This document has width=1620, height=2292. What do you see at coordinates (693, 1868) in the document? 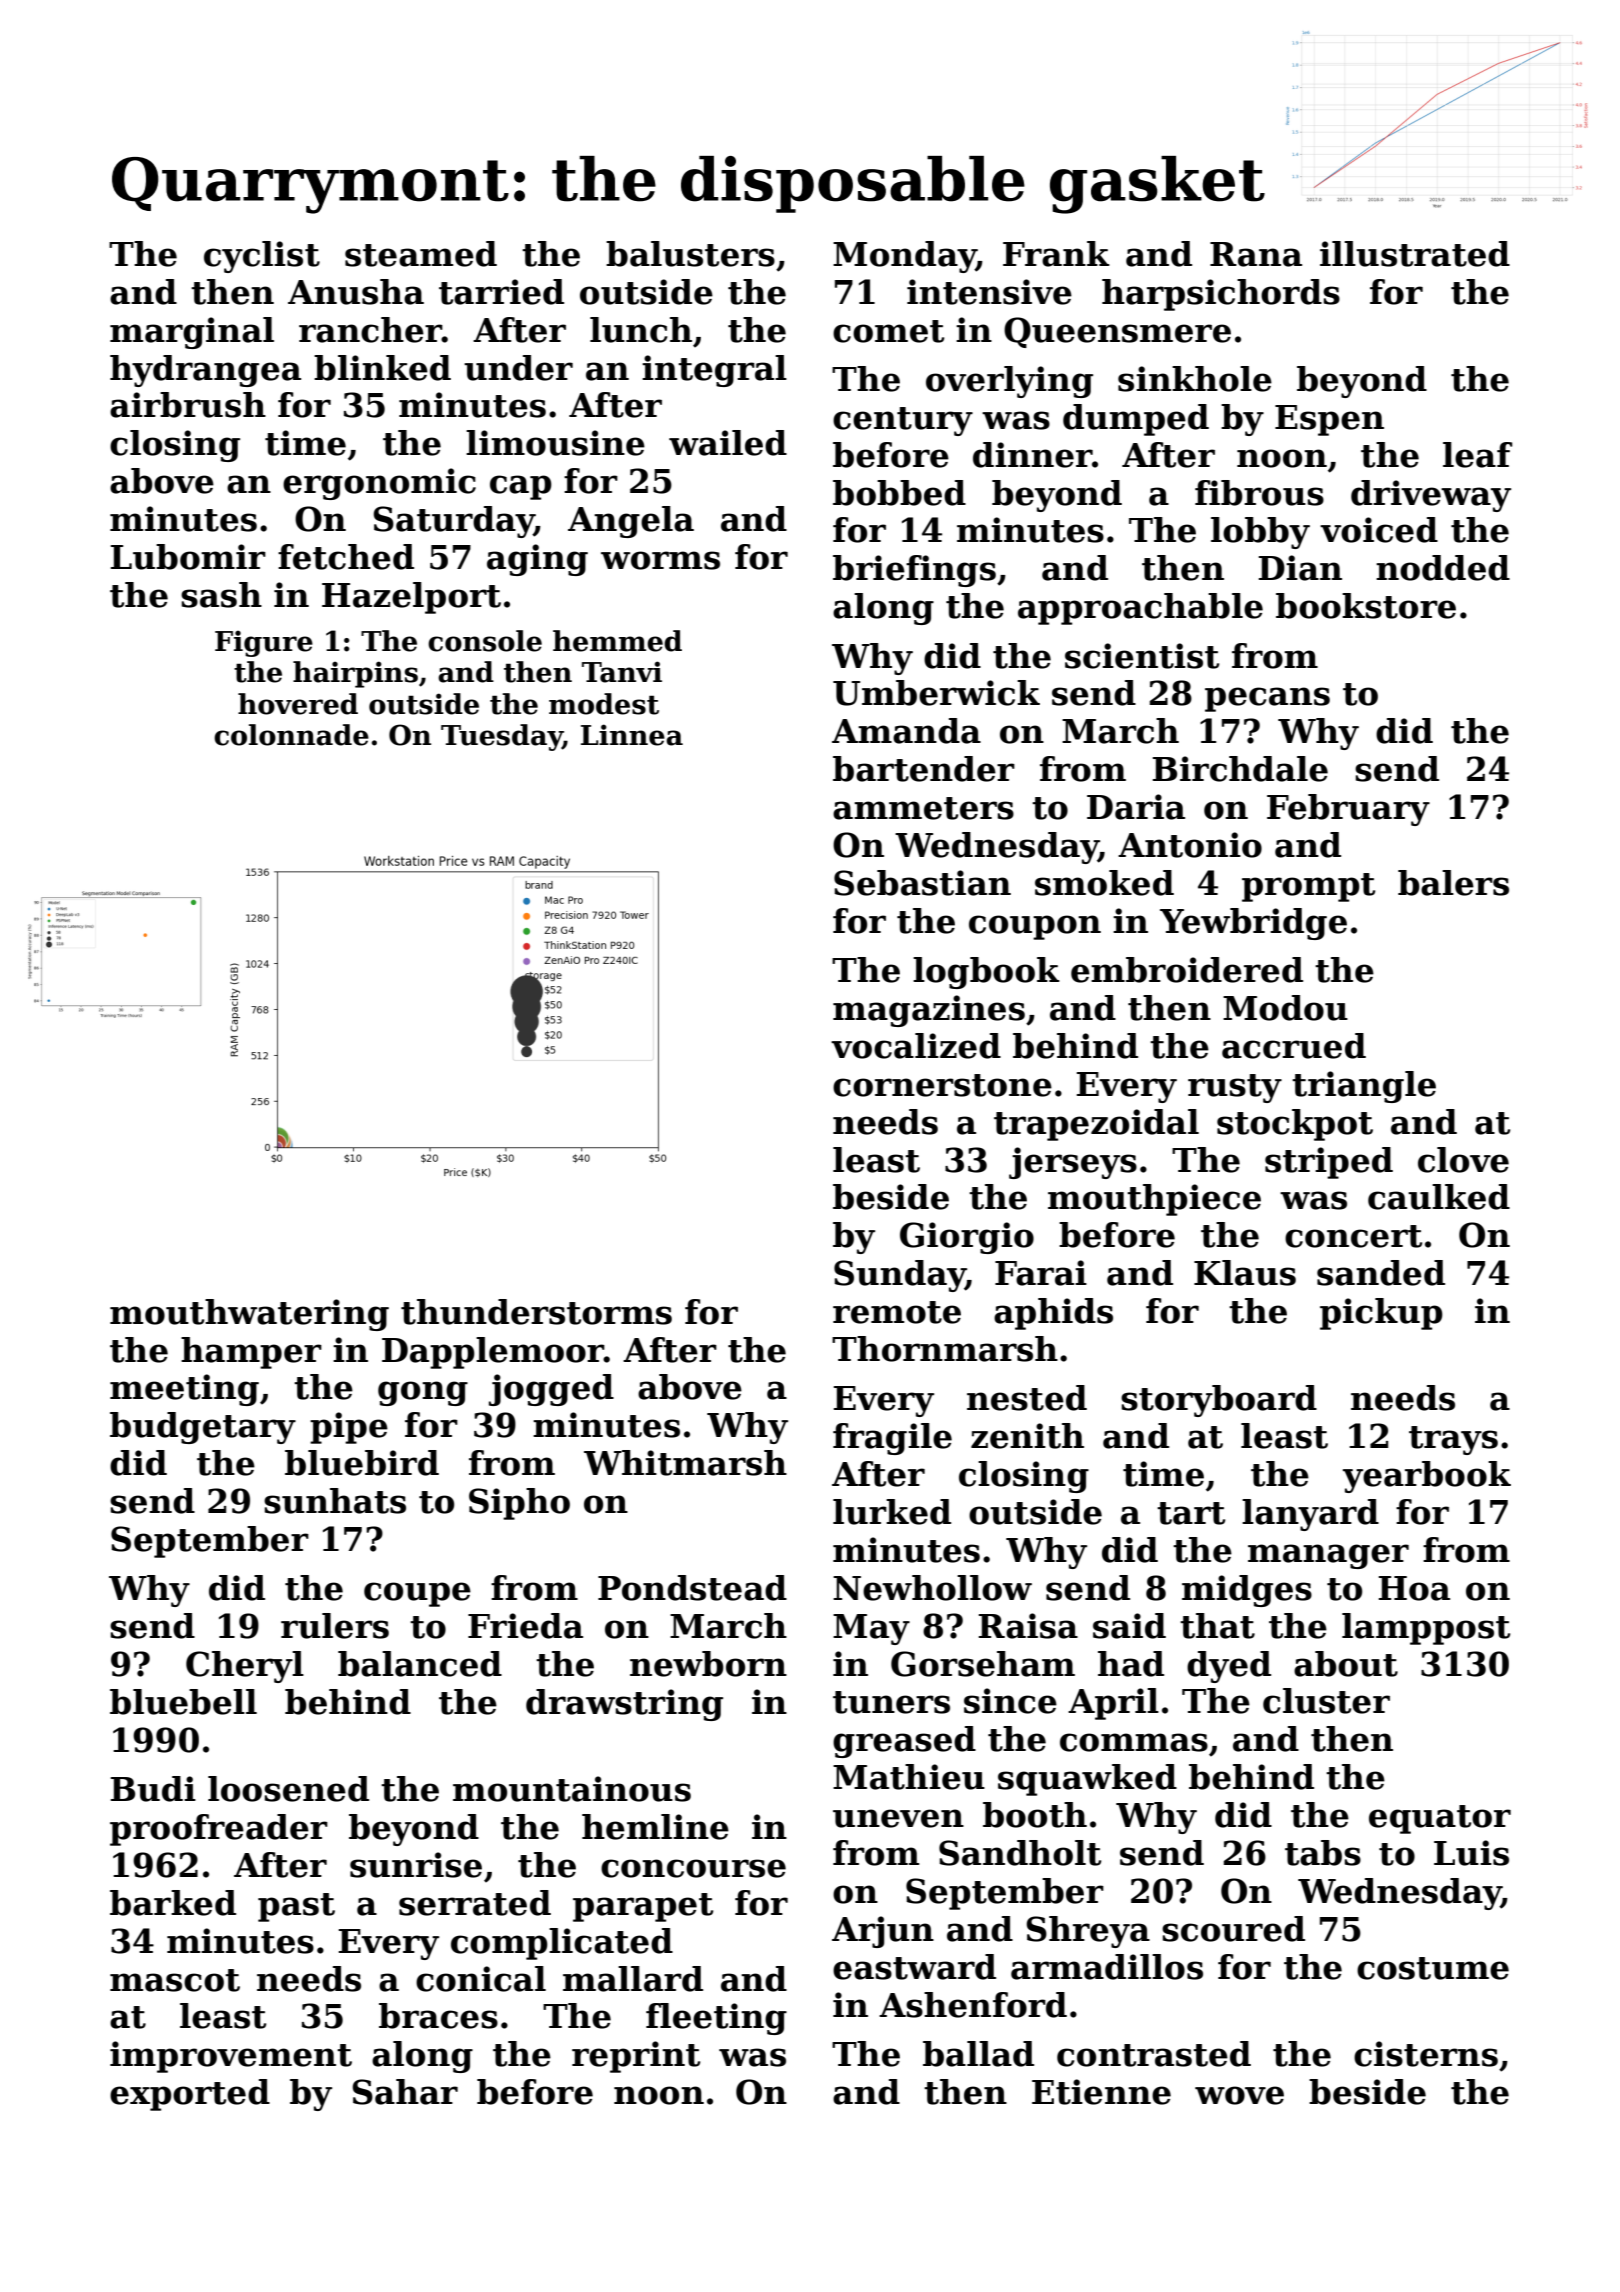
I see `concourse` at bounding box center [693, 1868].
